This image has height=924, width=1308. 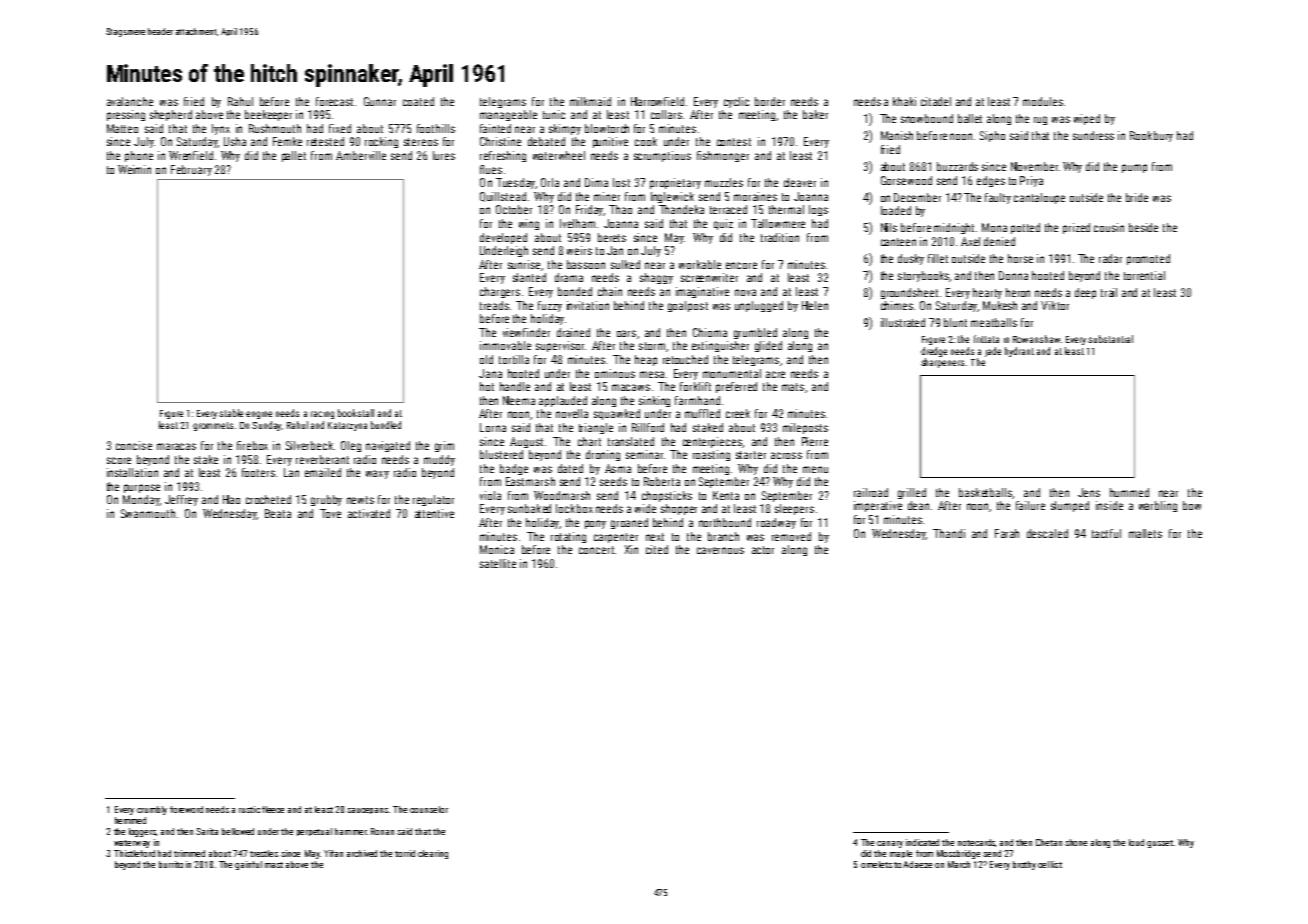 What do you see at coordinates (726, 495) in the image?
I see `Kenta` at bounding box center [726, 495].
